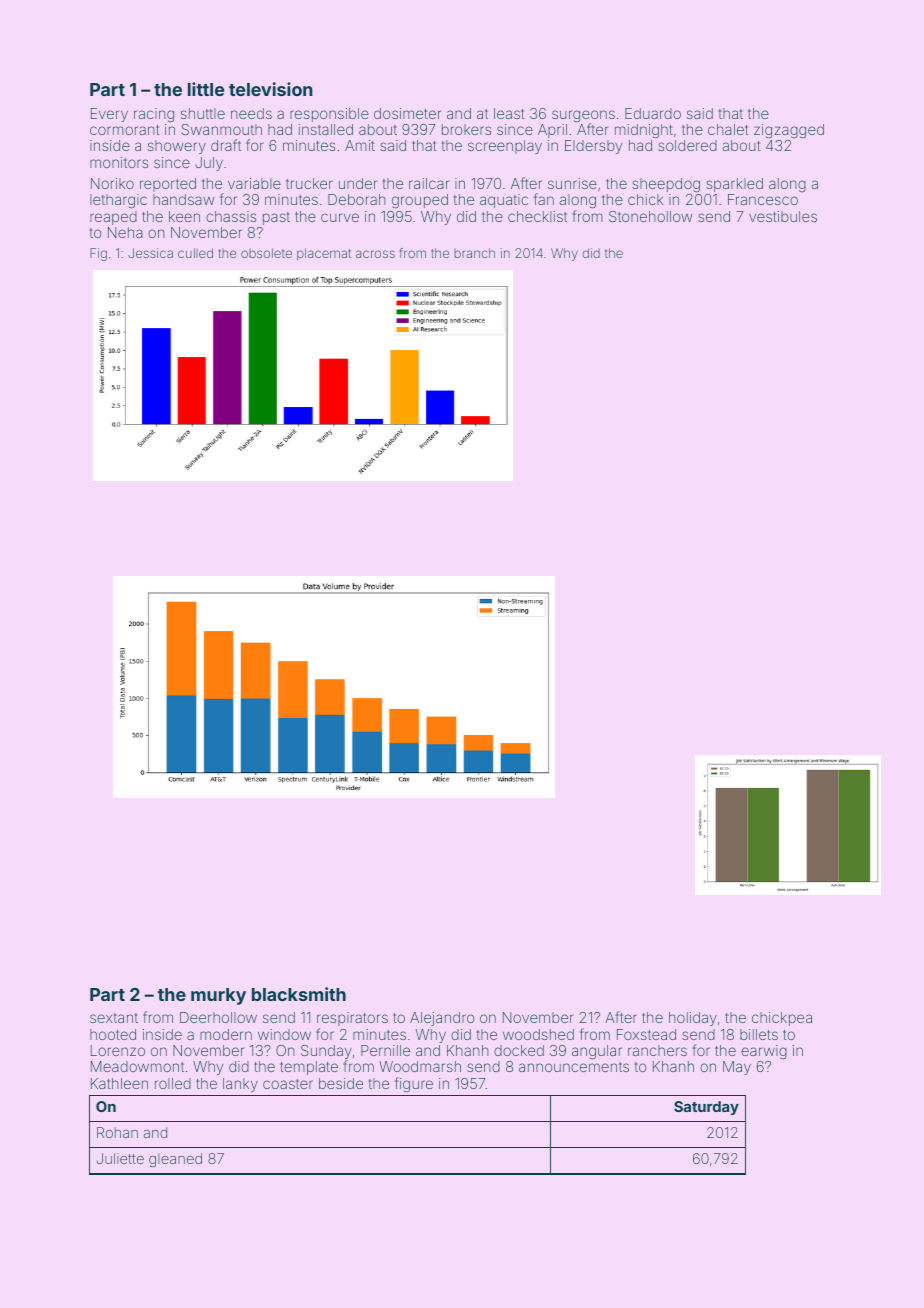 Image resolution: width=924 pixels, height=1308 pixels. Describe the element at coordinates (420, 1066) in the screenshot. I see `Woodmarsh` at that location.
